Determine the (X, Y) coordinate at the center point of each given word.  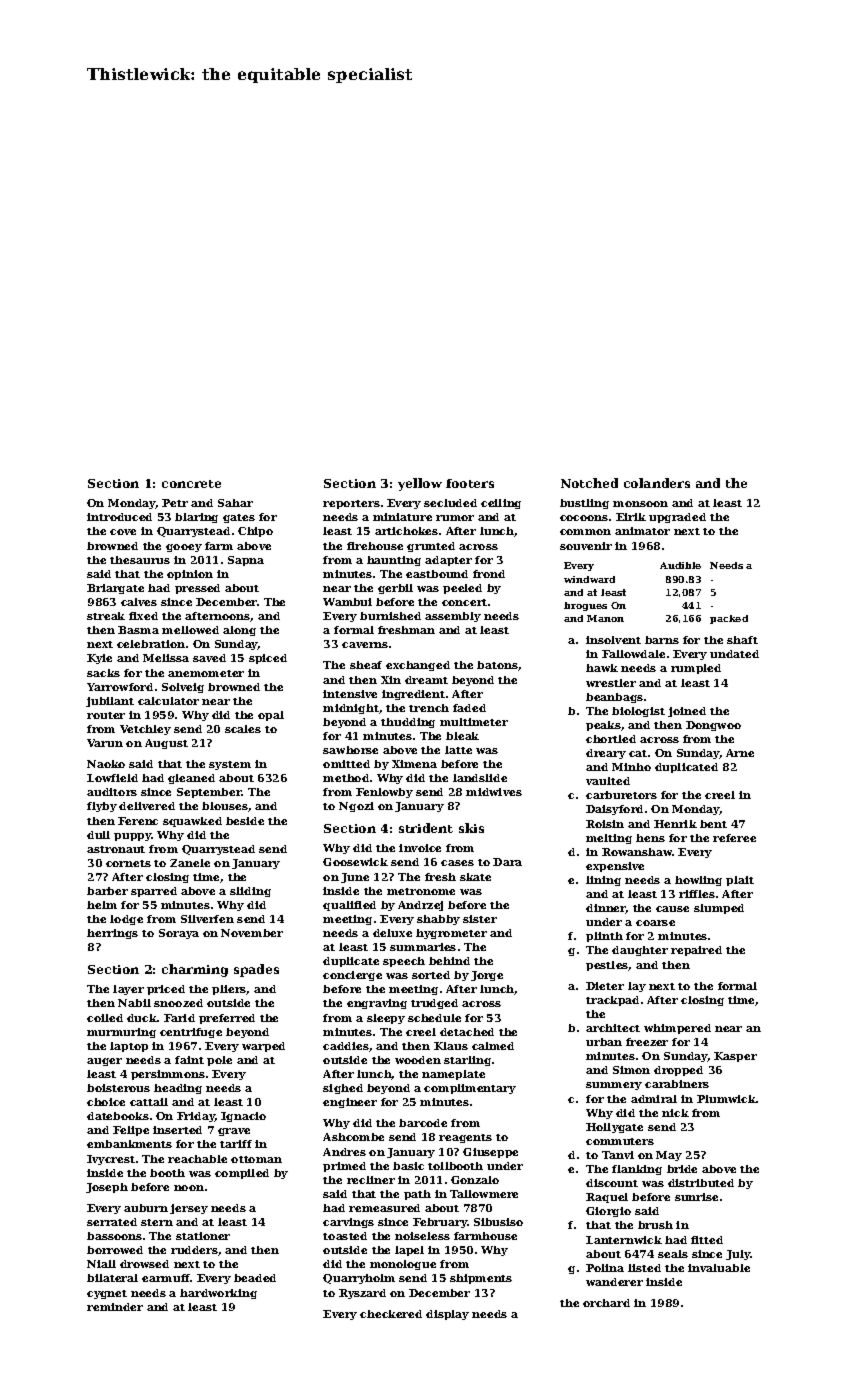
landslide (480, 778)
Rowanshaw (637, 852)
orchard (606, 1303)
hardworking (218, 1294)
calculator (168, 701)
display (447, 1315)
